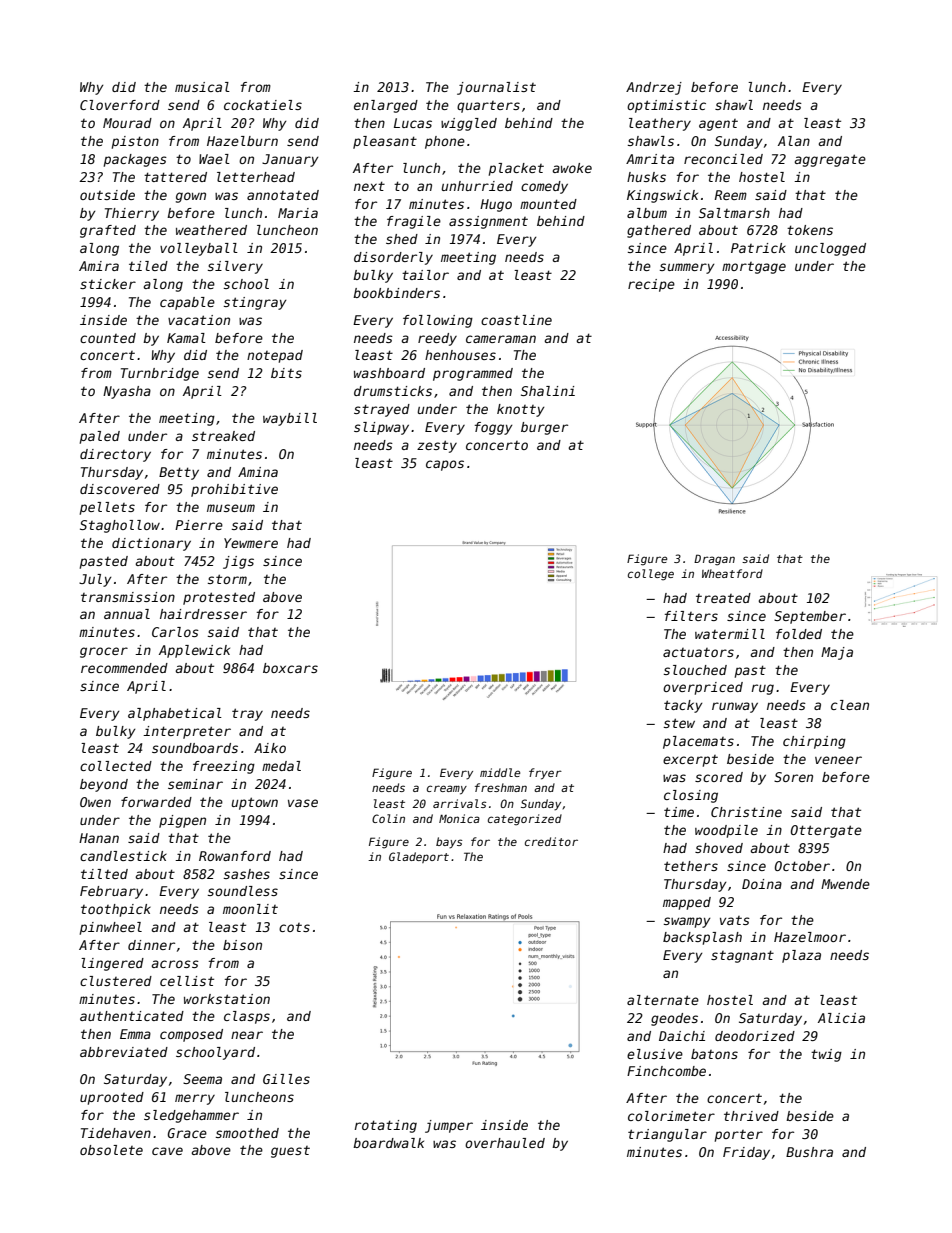  I want to click on mortgage, so click(754, 268).
